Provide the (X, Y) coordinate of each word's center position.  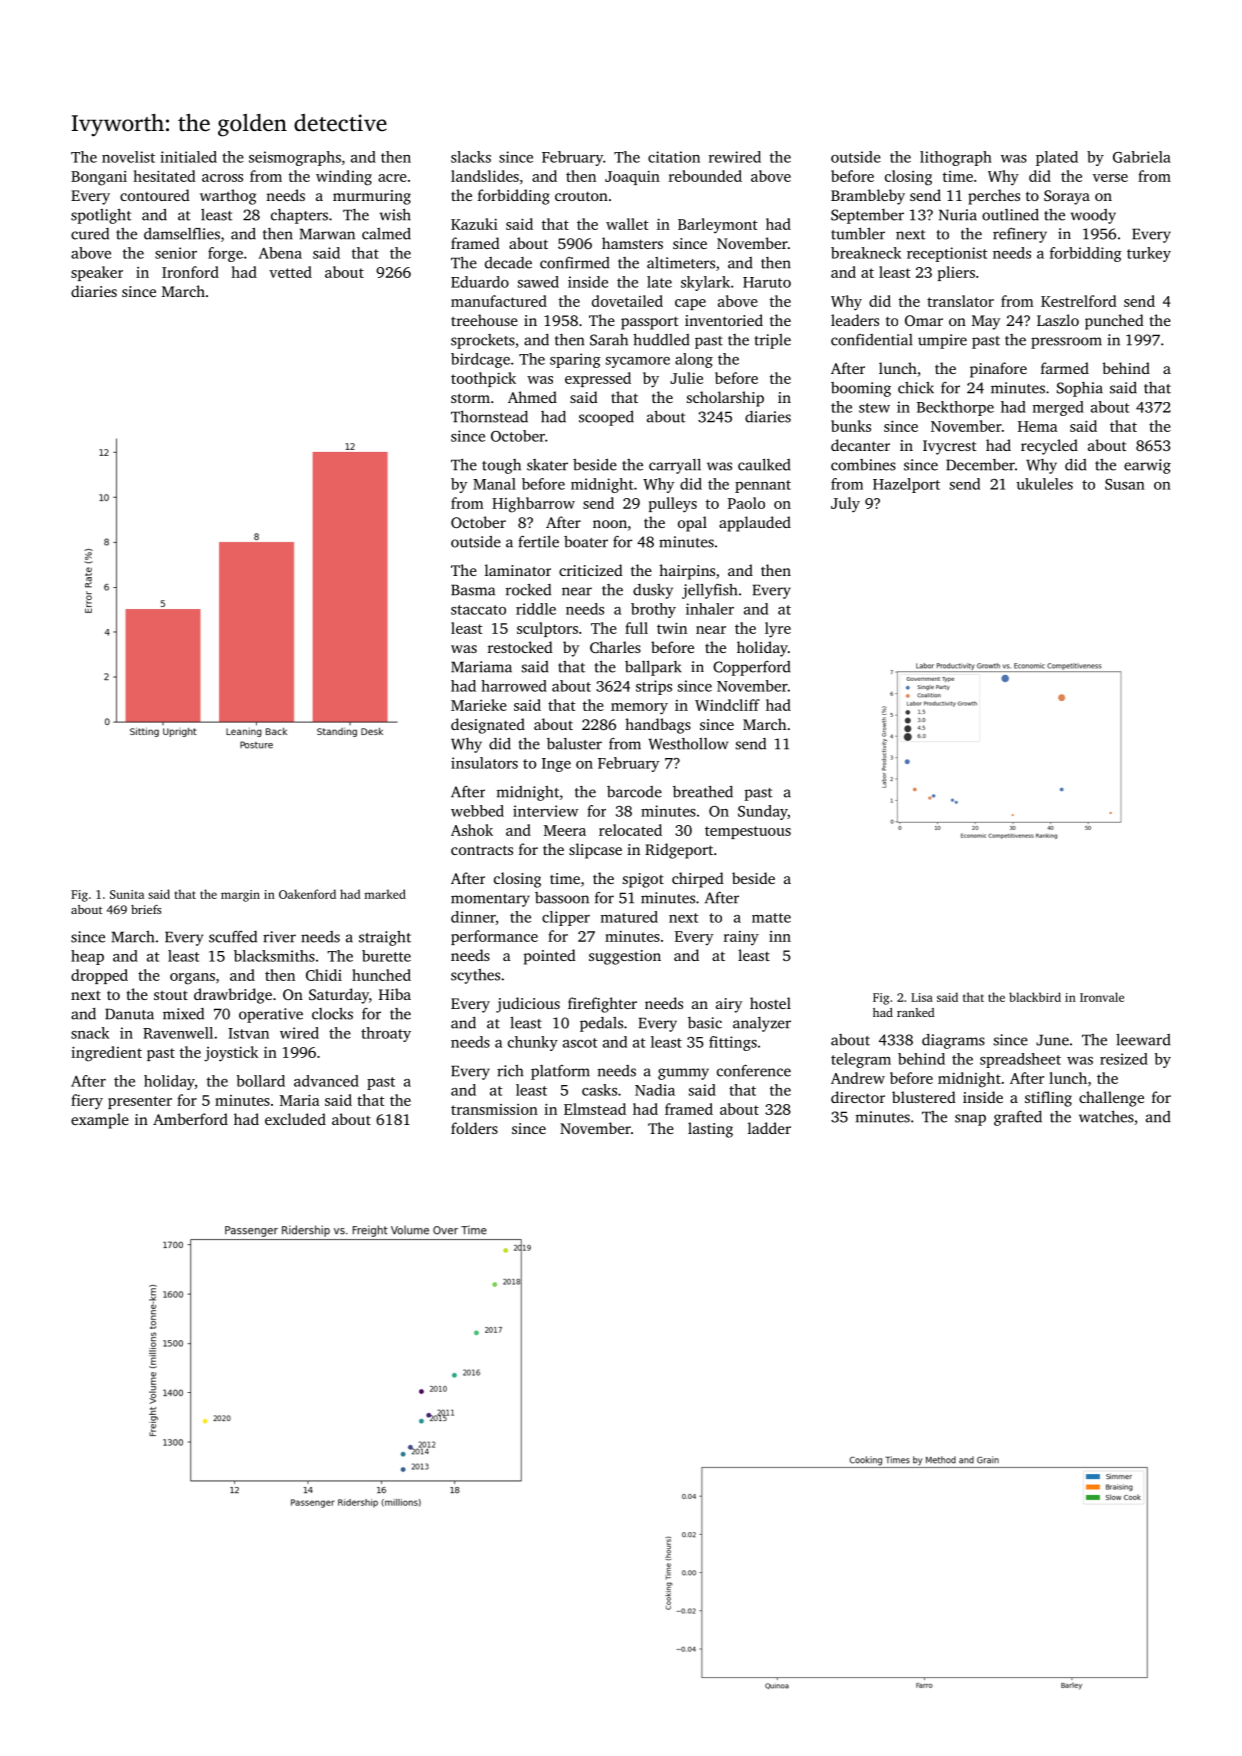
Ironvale (1102, 997)
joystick (231, 1054)
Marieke (479, 705)
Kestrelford (1079, 301)
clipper (566, 918)
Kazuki (474, 224)
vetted (290, 272)
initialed (188, 157)
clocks (332, 1014)
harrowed (514, 686)
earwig (1147, 466)
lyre (778, 630)
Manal (494, 484)
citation (674, 157)
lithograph (956, 158)
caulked (764, 464)
